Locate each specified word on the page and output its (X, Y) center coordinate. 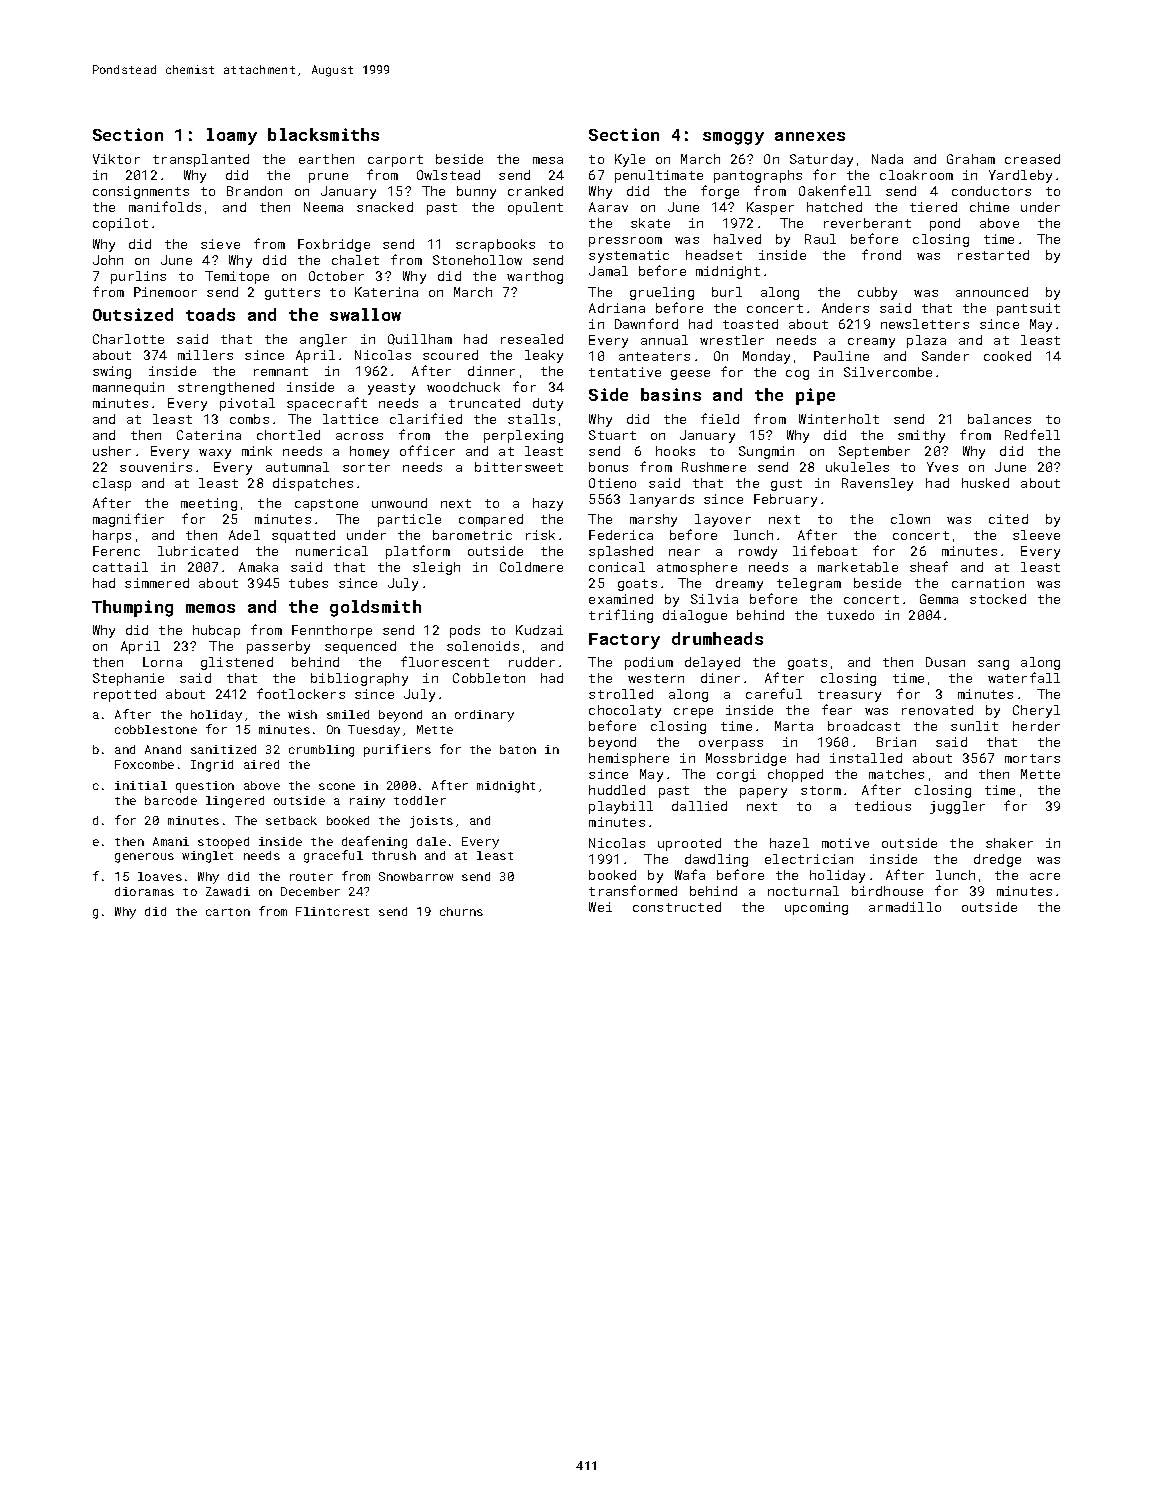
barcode (171, 800)
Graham (971, 159)
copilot (120, 224)
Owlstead (448, 175)
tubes (308, 583)
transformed (633, 890)
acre (1045, 876)
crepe (693, 713)
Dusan (945, 662)
